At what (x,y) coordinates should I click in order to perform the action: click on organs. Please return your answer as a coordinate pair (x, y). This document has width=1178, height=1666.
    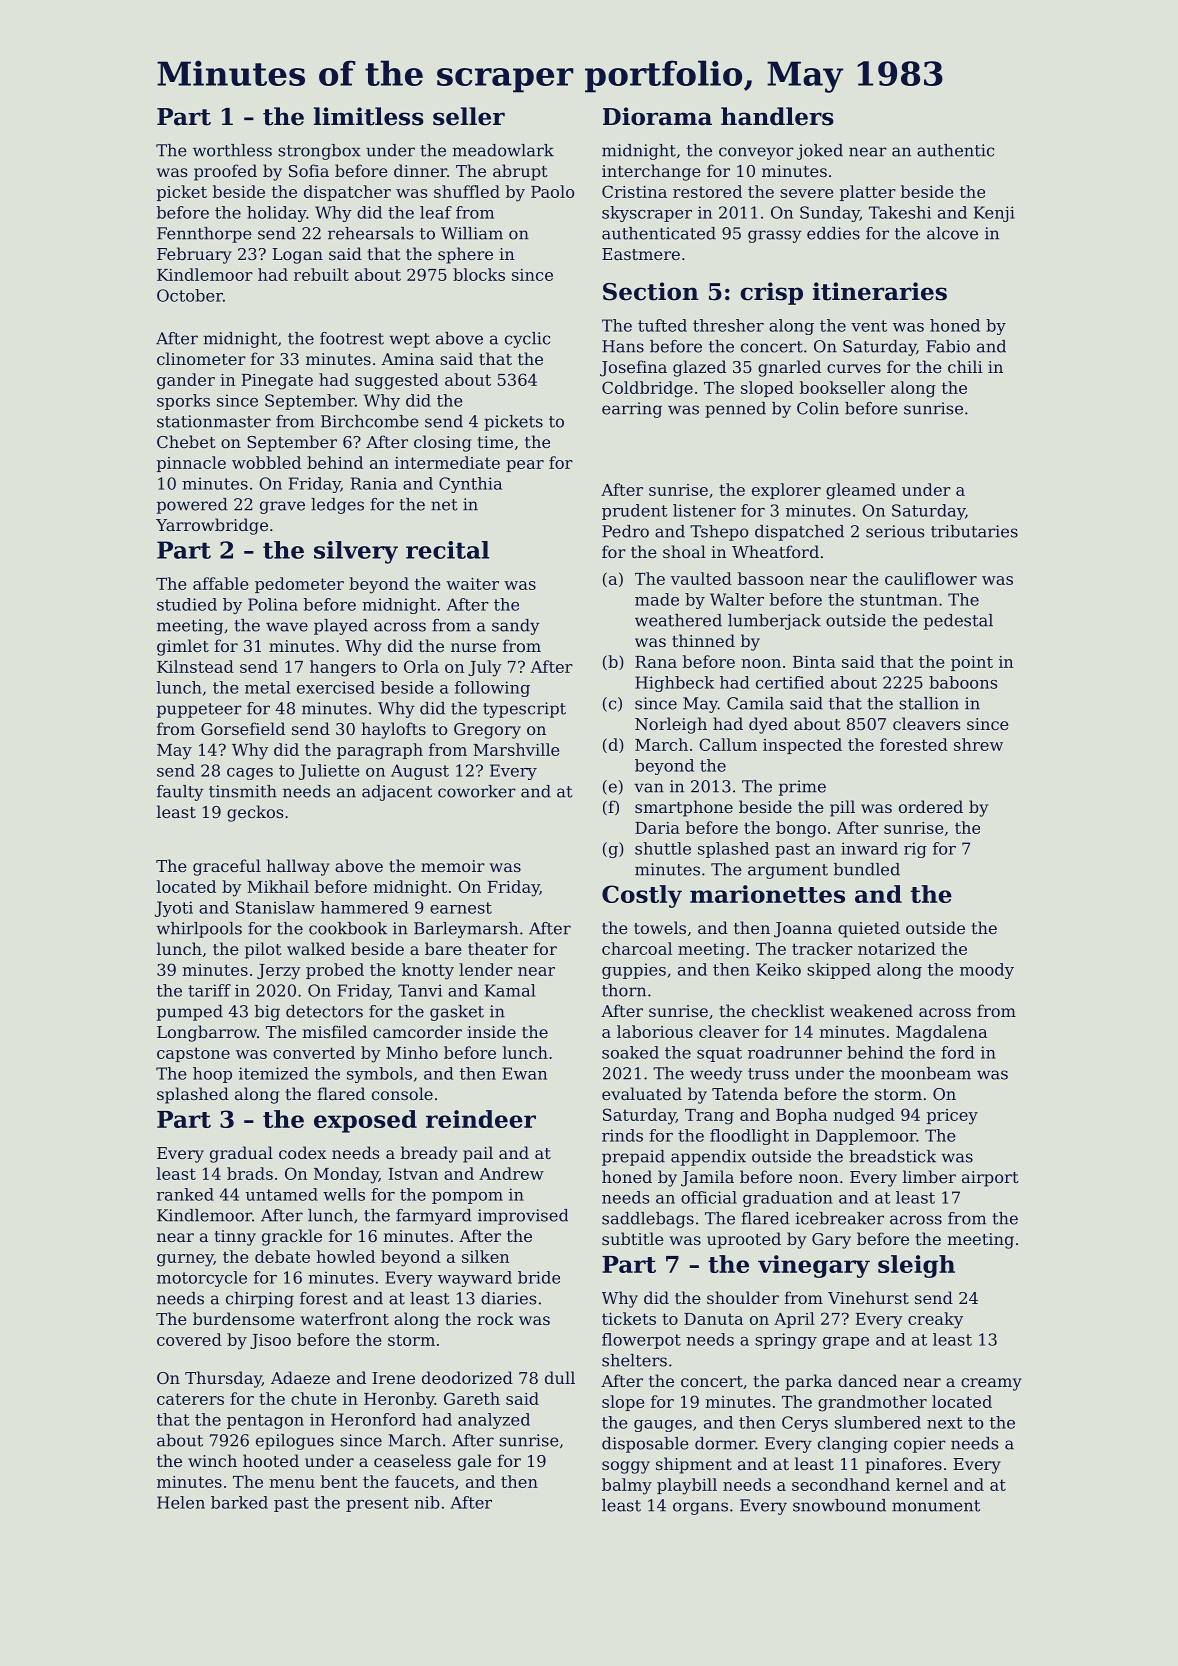
    Looking at the image, I should click on (700, 1508).
